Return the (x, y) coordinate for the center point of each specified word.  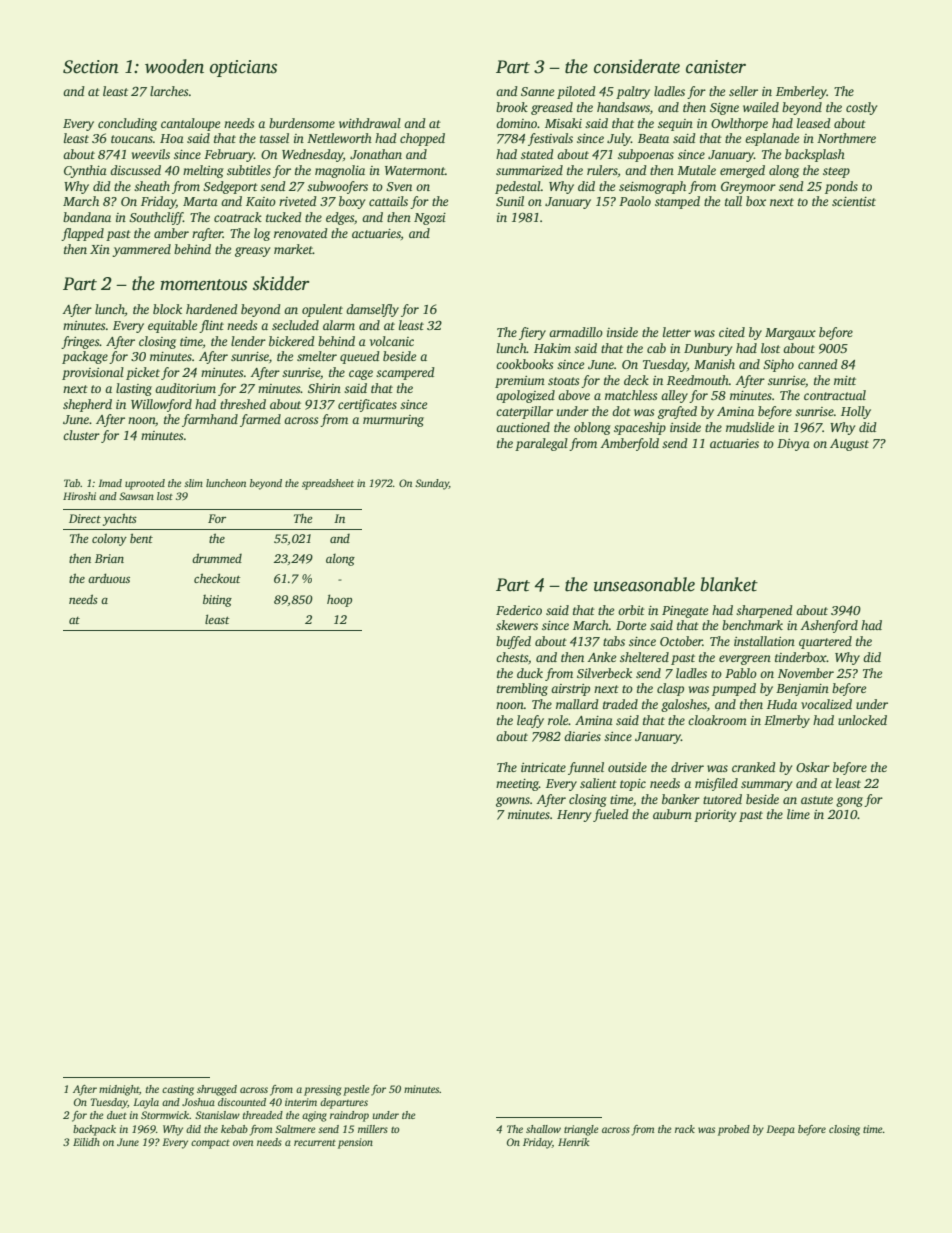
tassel (274, 138)
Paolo (635, 201)
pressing (322, 1090)
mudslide (750, 427)
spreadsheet (328, 484)
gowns (513, 802)
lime (798, 814)
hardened (212, 309)
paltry (633, 92)
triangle (581, 1130)
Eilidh (86, 1142)
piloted (576, 92)
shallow (543, 1129)
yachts (120, 519)
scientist (854, 201)
